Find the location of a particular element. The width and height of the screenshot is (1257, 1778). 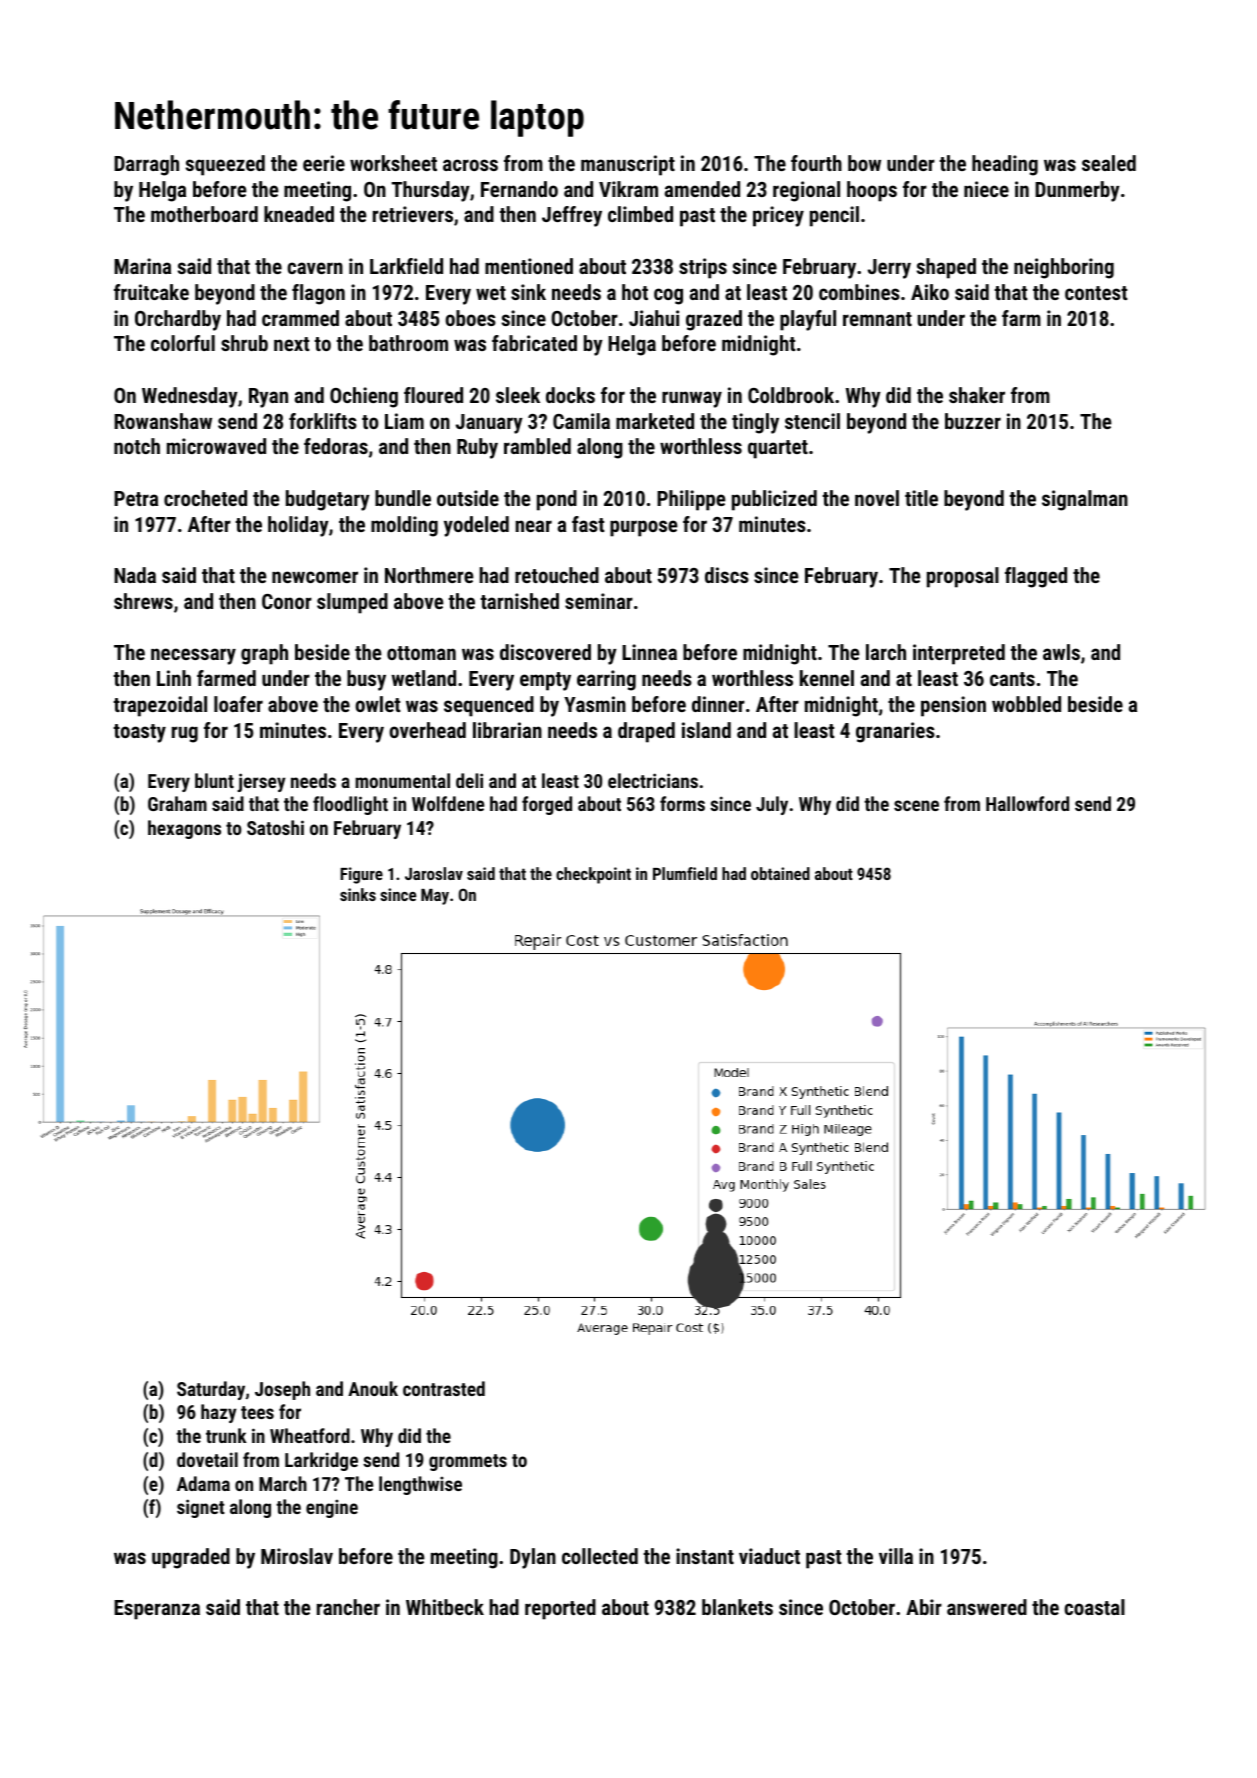

Darragh is located at coordinates (146, 165).
